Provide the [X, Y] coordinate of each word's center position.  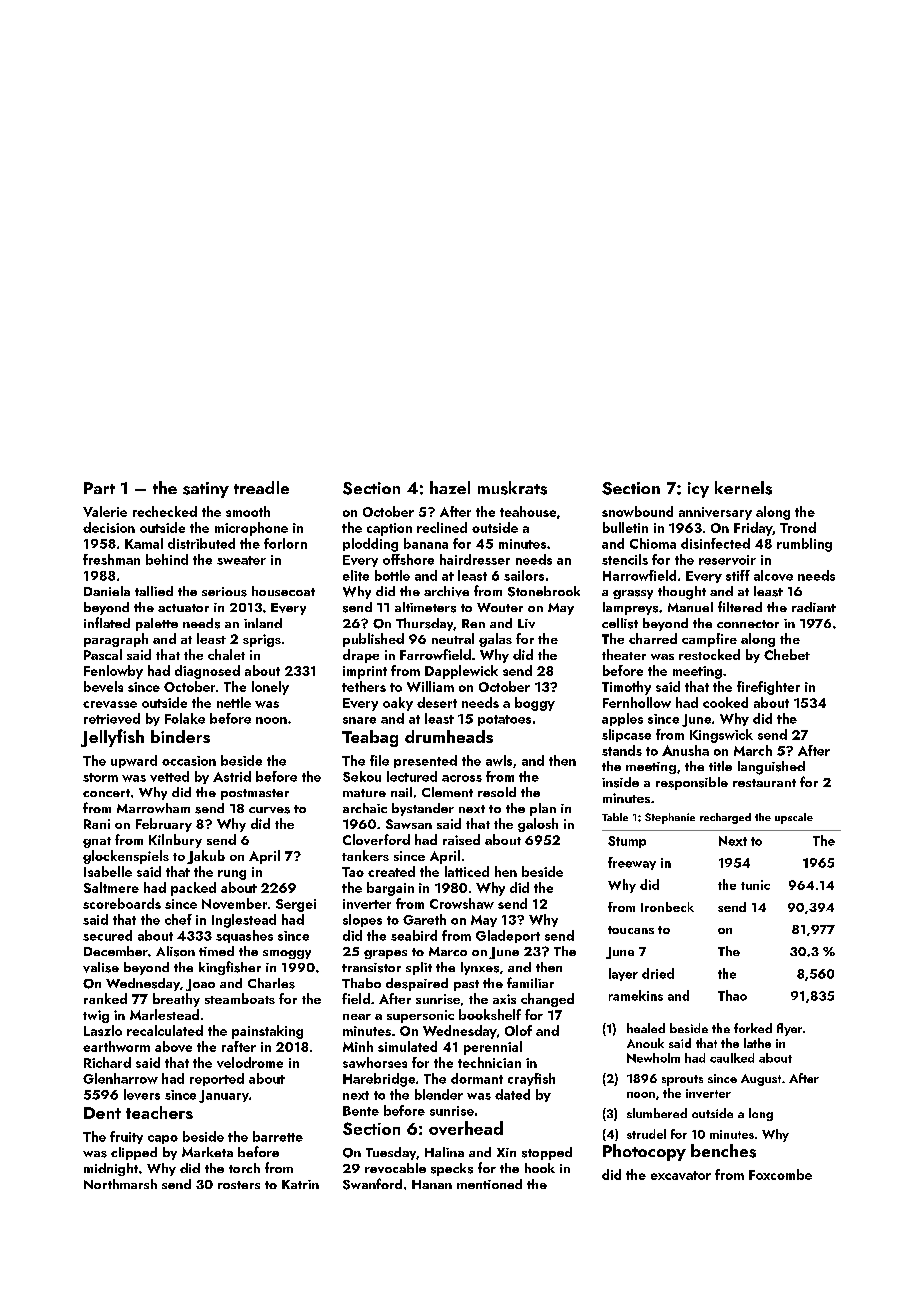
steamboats [240, 998]
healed [646, 1028]
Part [99, 488]
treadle [261, 487]
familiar [530, 982]
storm [100, 777]
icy [698, 490]
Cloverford [376, 839]
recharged [725, 818]
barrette [278, 1136]
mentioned [489, 1184]
